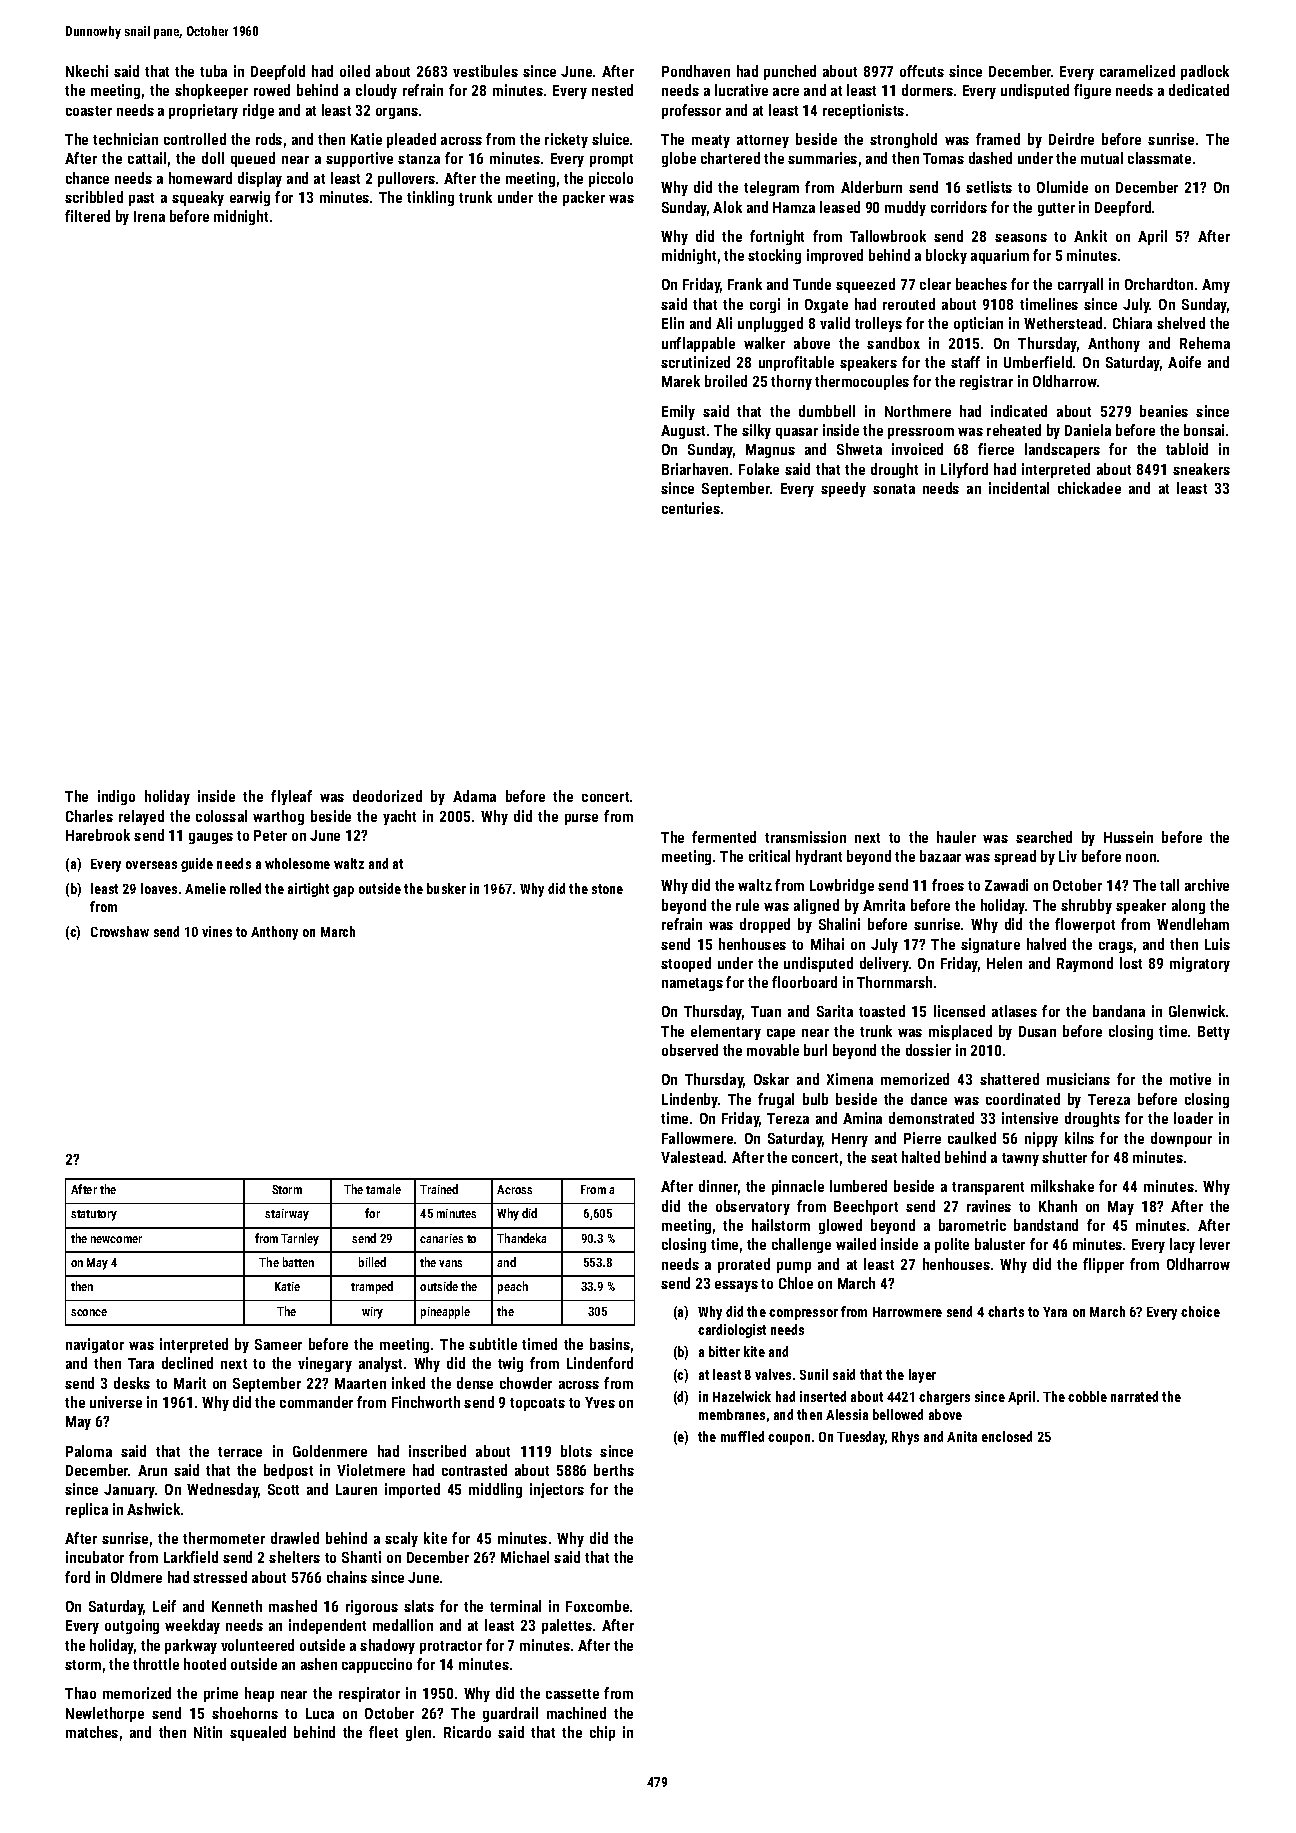 This screenshot has width=1296, height=1833. Describe the element at coordinates (944, 1398) in the screenshot. I see `chargers` at that location.
